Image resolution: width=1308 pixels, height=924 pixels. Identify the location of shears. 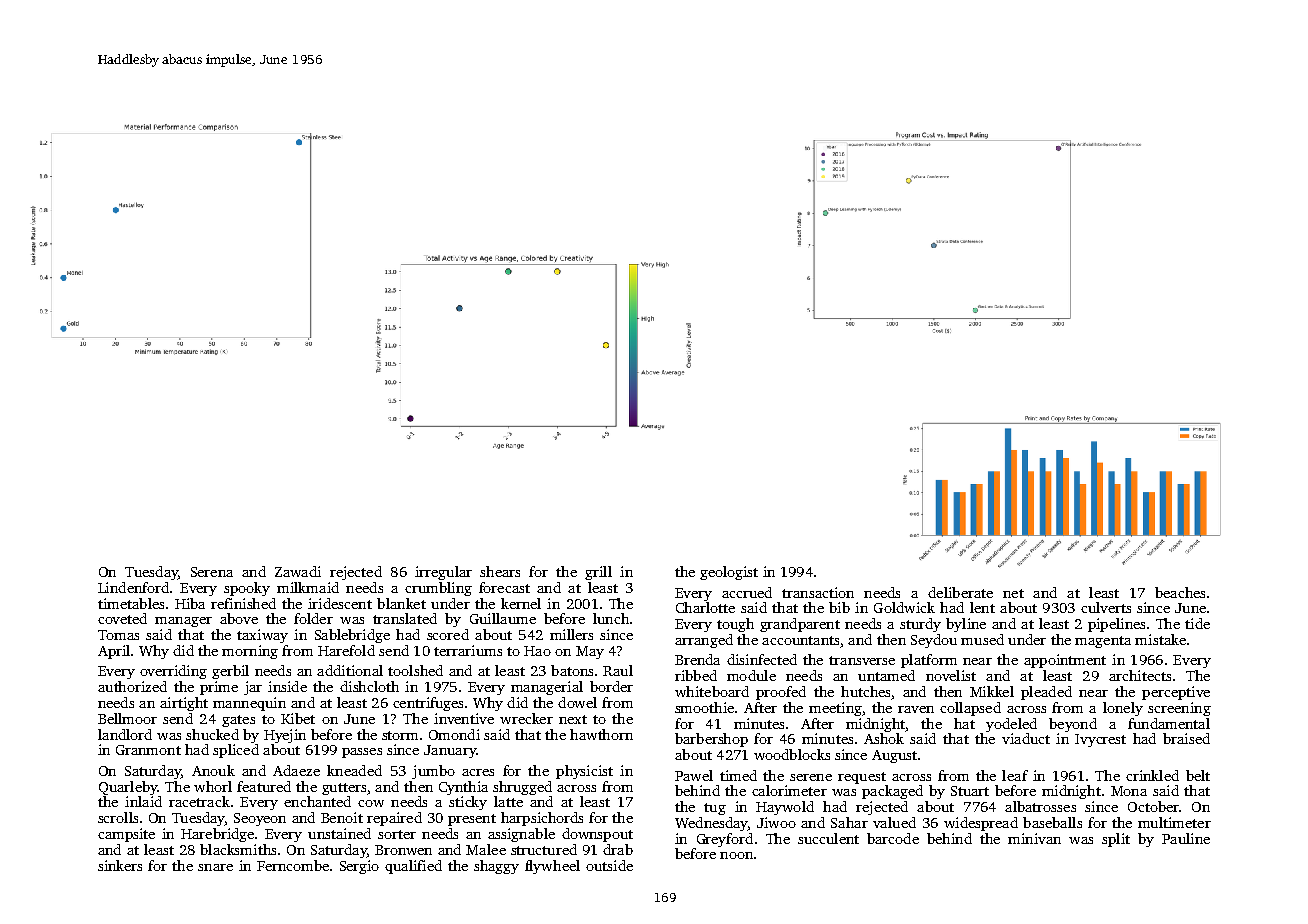
(500, 571).
